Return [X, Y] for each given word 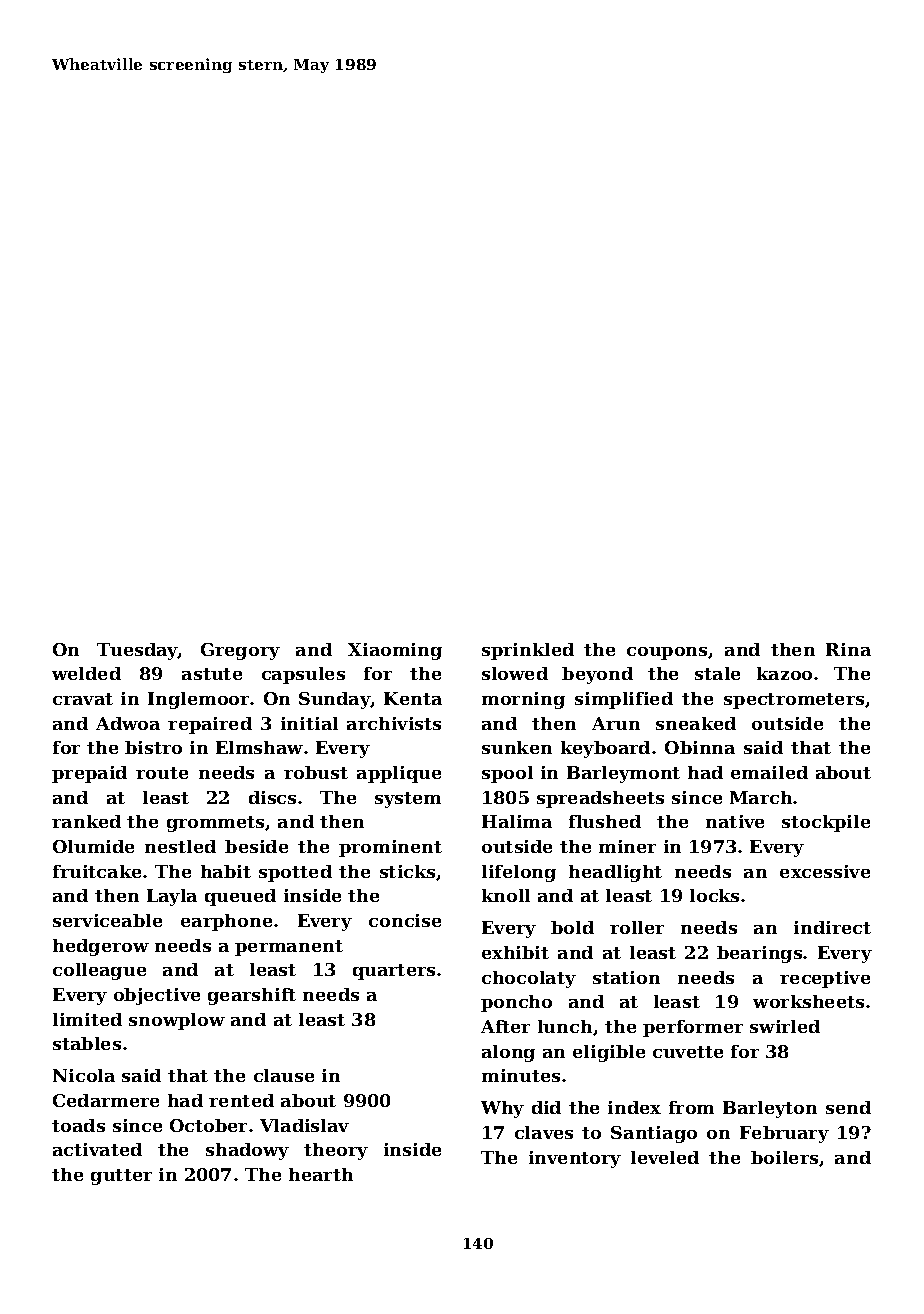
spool [507, 774]
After [505, 1026]
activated [97, 1149]
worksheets [808, 1001]
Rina [848, 649]
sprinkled [528, 651]
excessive [825, 871]
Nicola [84, 1075]
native [735, 821]
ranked [86, 821]
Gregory [240, 651]
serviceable [107, 920]
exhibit [515, 952]
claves [544, 1132]
